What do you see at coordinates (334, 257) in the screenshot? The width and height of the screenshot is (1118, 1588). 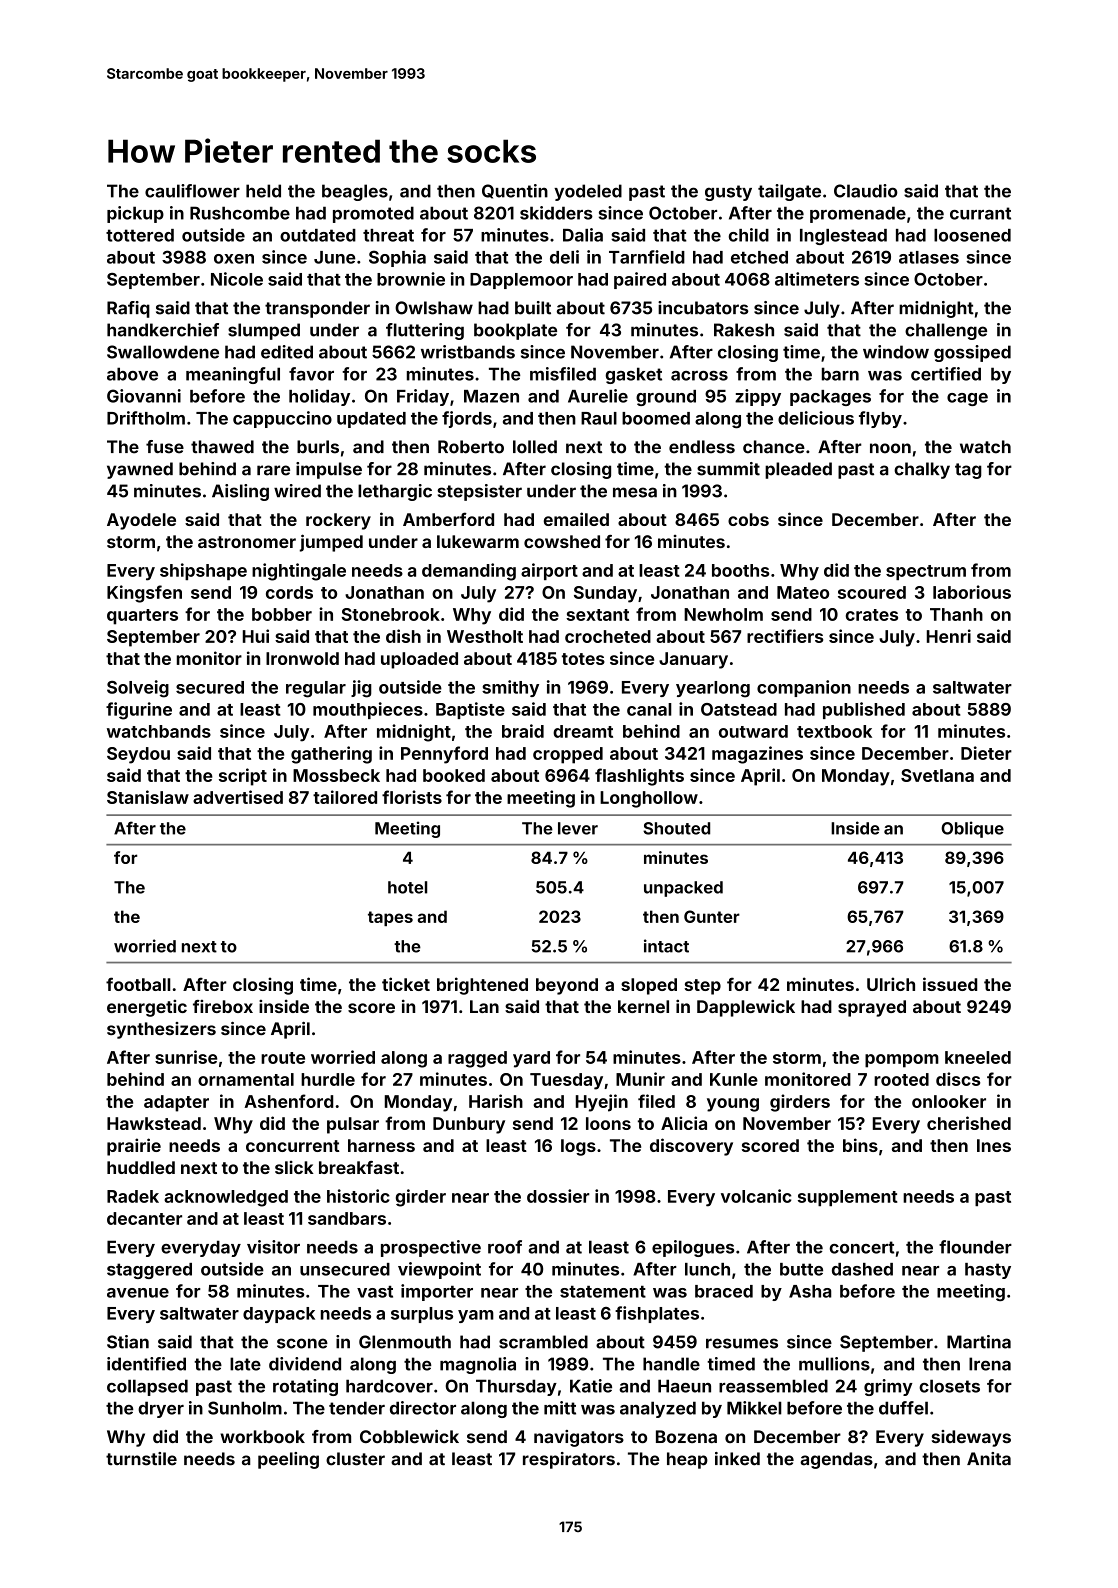 I see `June` at bounding box center [334, 257].
